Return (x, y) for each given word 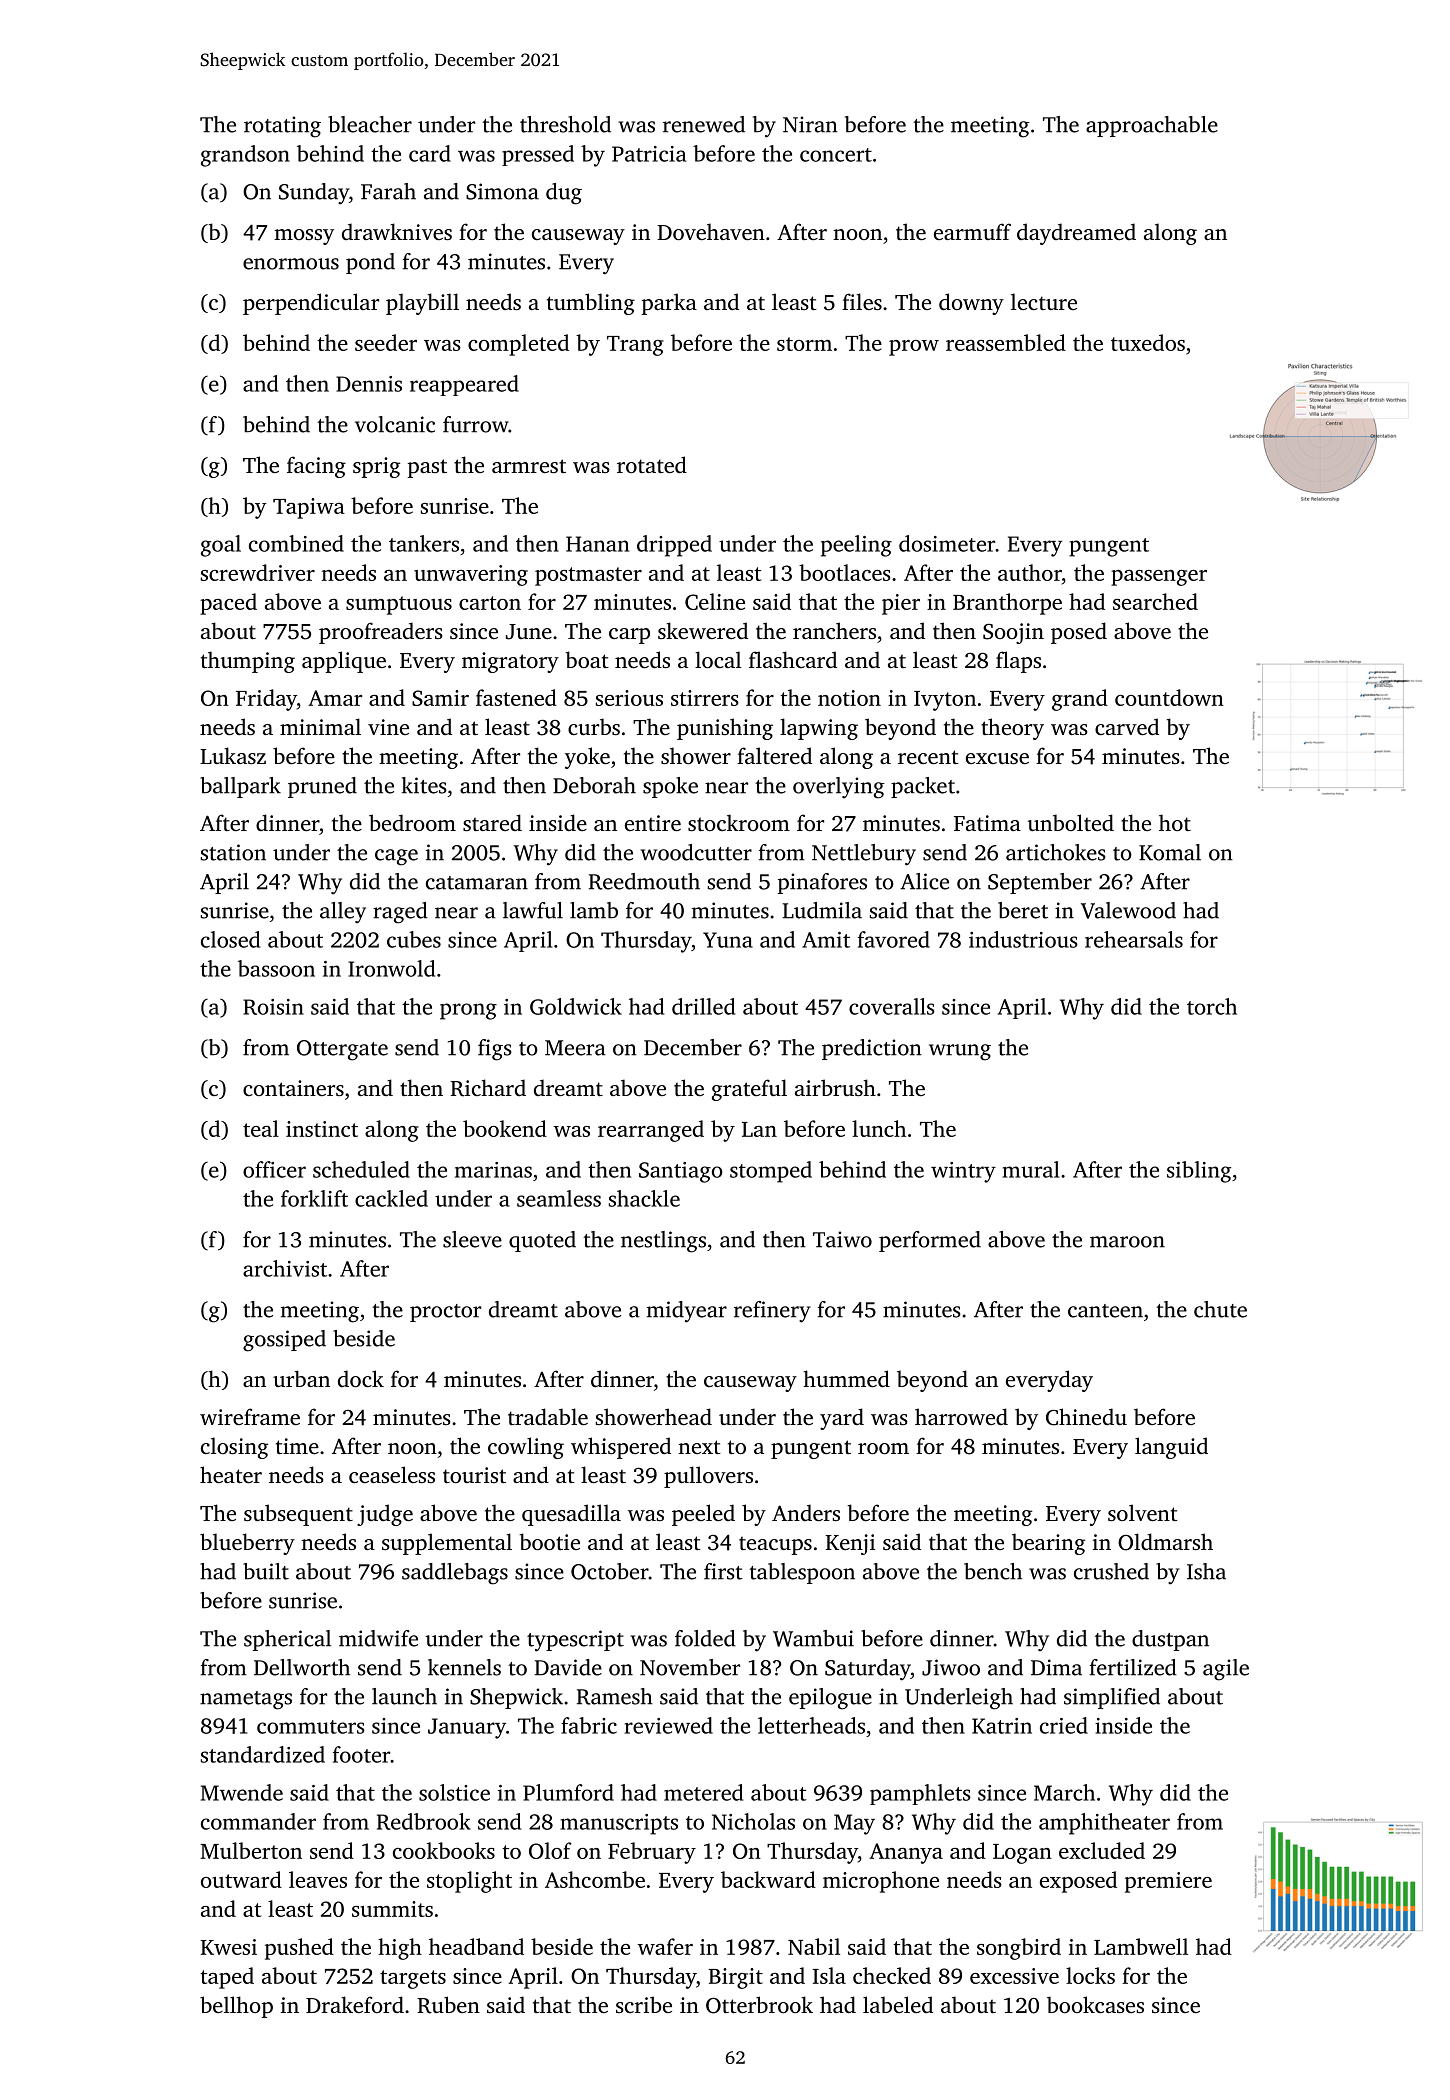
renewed (704, 124)
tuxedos (1148, 342)
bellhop (236, 2007)
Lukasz (233, 755)
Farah (388, 191)
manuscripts (619, 1824)
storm (804, 344)
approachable (1152, 126)
